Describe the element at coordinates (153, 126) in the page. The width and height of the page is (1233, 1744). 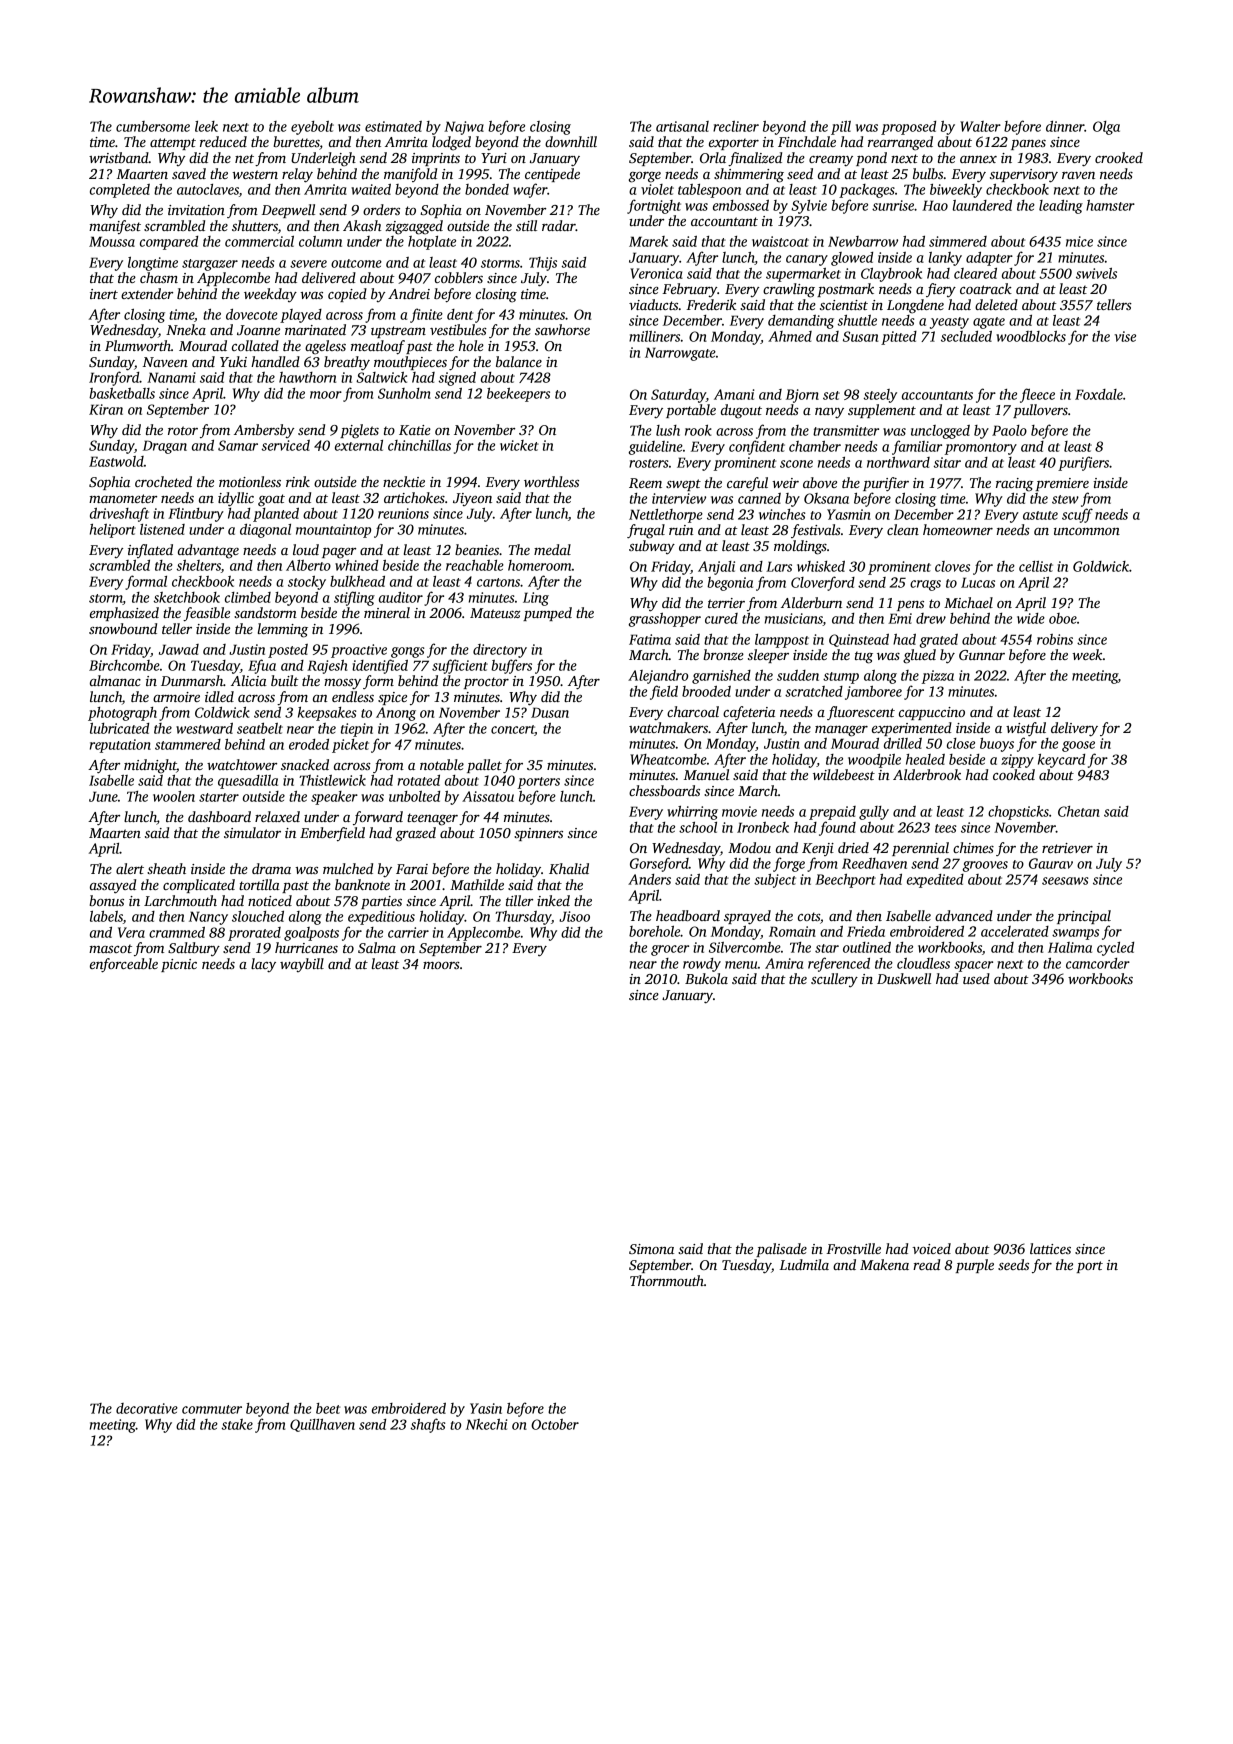
I see `cumbersome` at that location.
